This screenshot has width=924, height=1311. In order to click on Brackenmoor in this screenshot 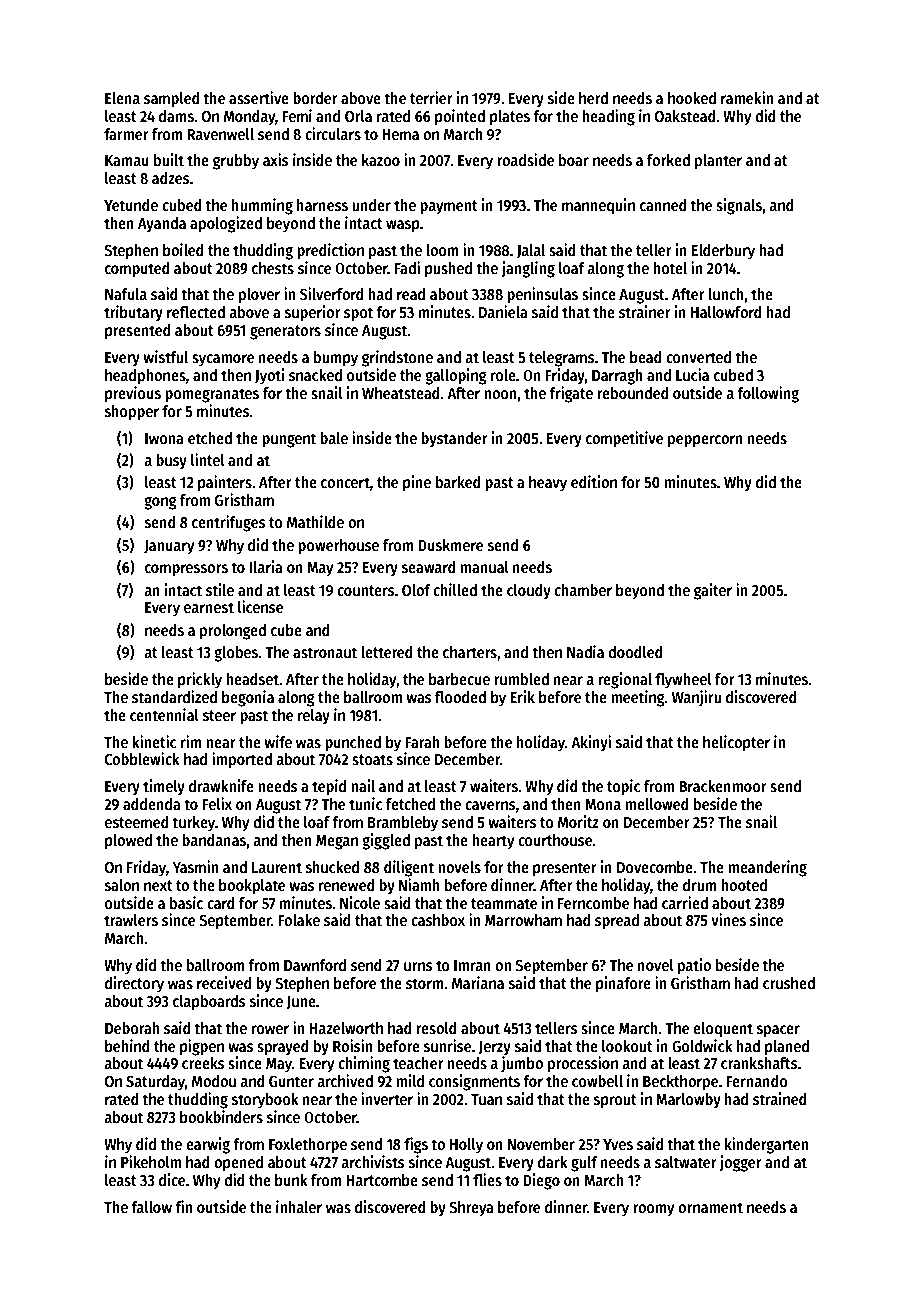, I will do `click(723, 786)`.
